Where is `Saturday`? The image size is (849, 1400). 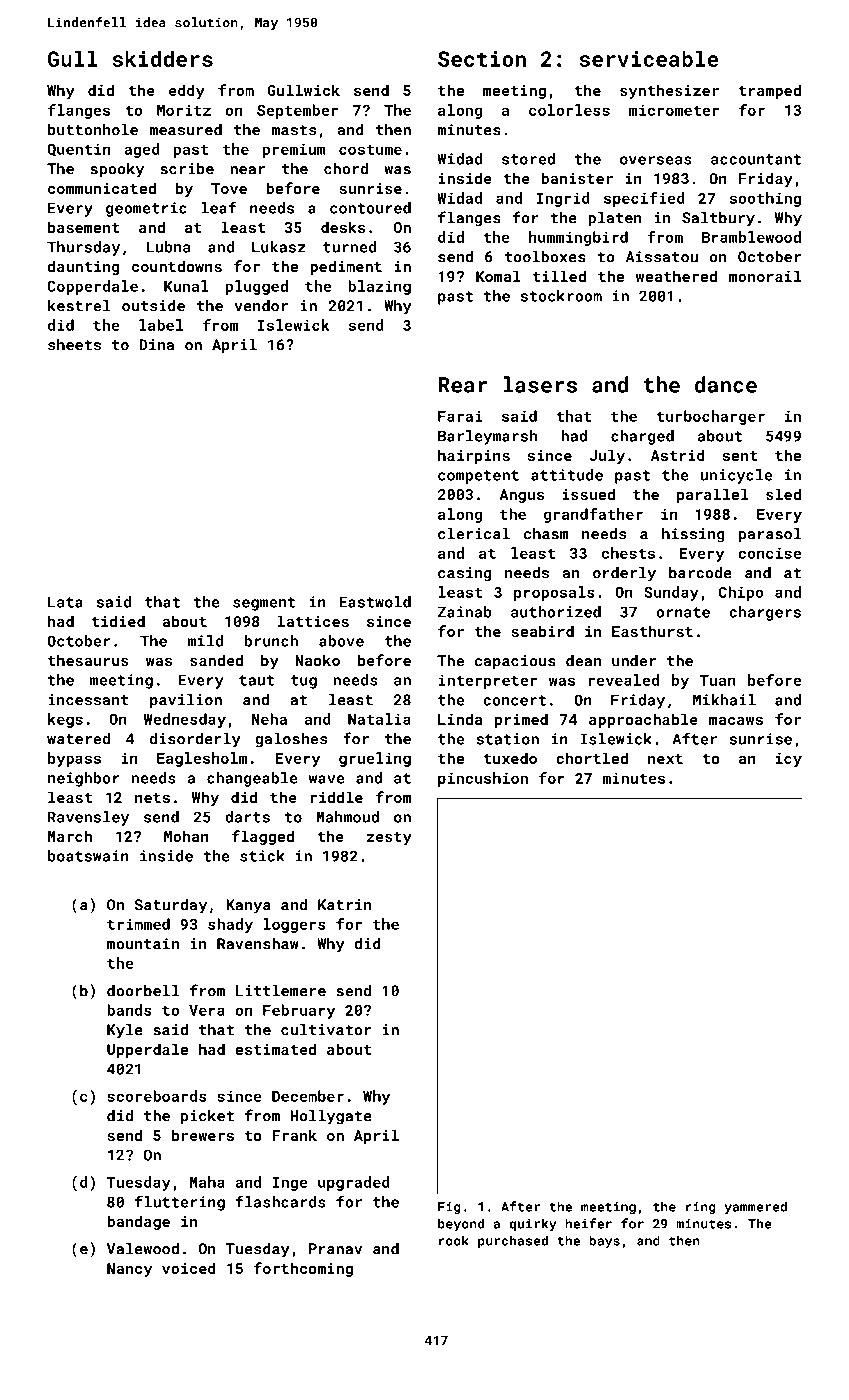
Saturday is located at coordinates (170, 906).
